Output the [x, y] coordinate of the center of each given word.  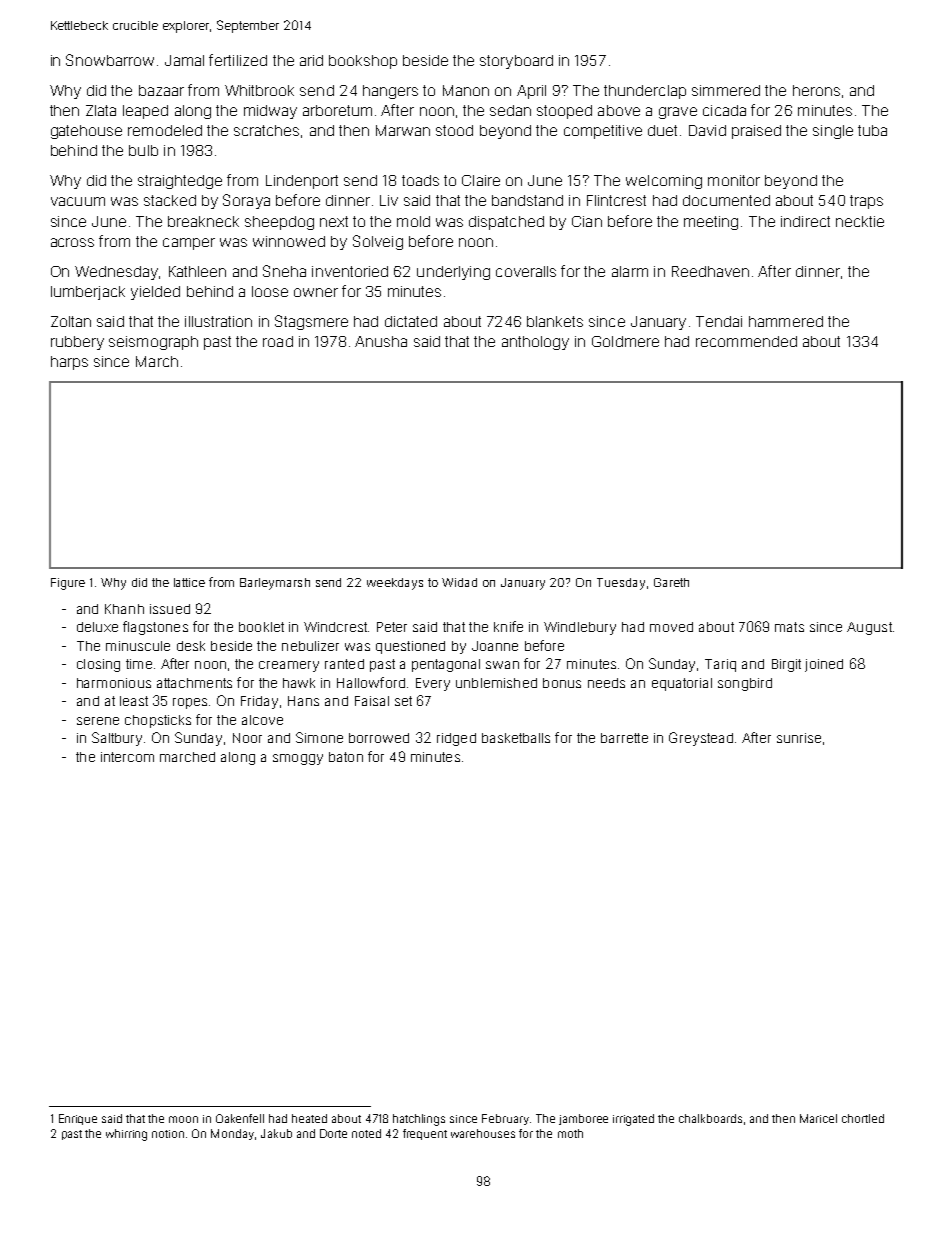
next [334, 221]
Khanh [124, 609]
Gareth [671, 582]
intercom [127, 757]
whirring [126, 1135]
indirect [805, 221]
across [72, 242]
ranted [344, 664]
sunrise [799, 738]
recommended [746, 341]
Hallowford [371, 682]
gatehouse [86, 132]
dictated [411, 321]
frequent [425, 1134]
